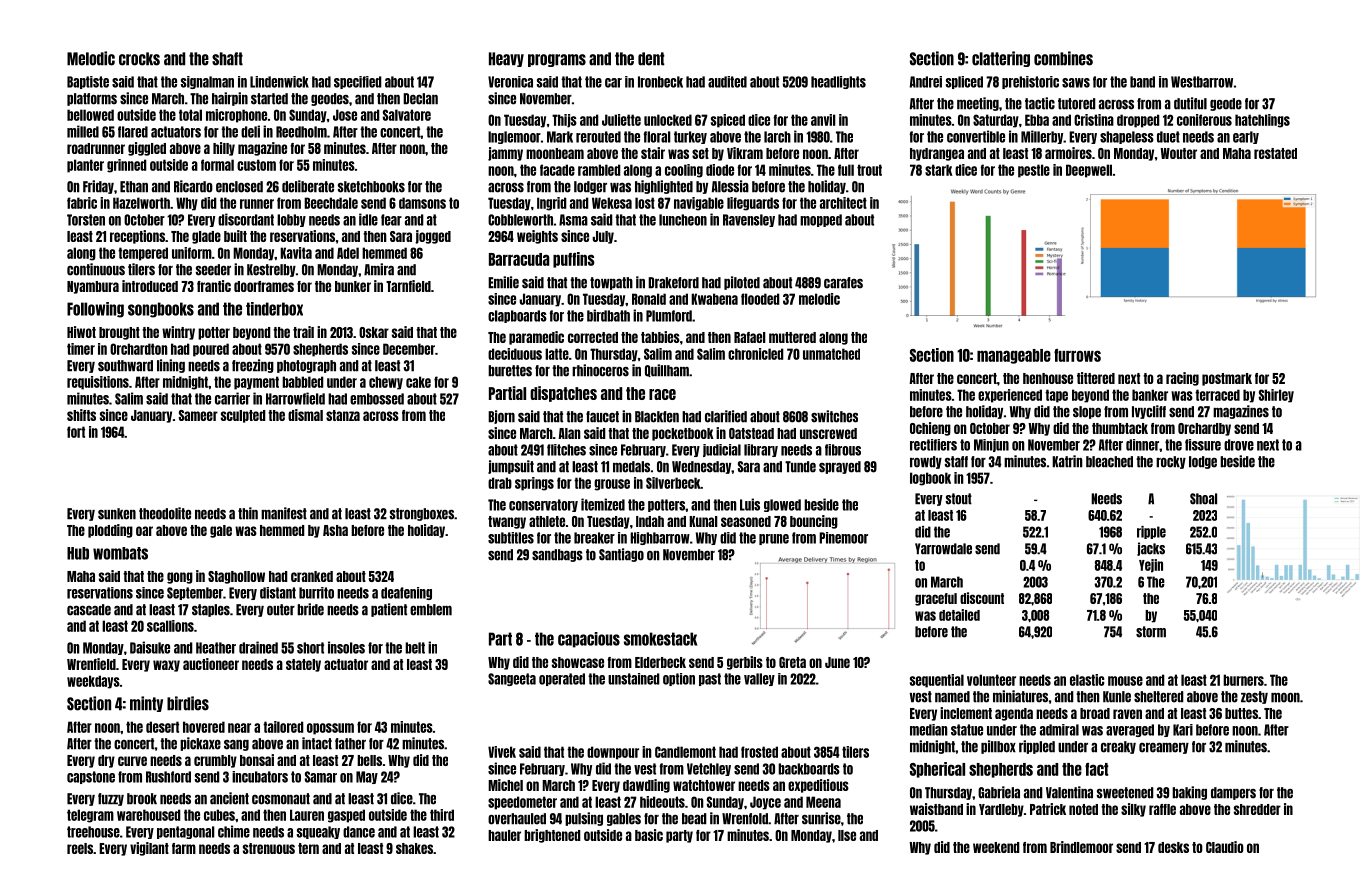  Describe the element at coordinates (660, 639) in the screenshot. I see `smokestack` at that location.
